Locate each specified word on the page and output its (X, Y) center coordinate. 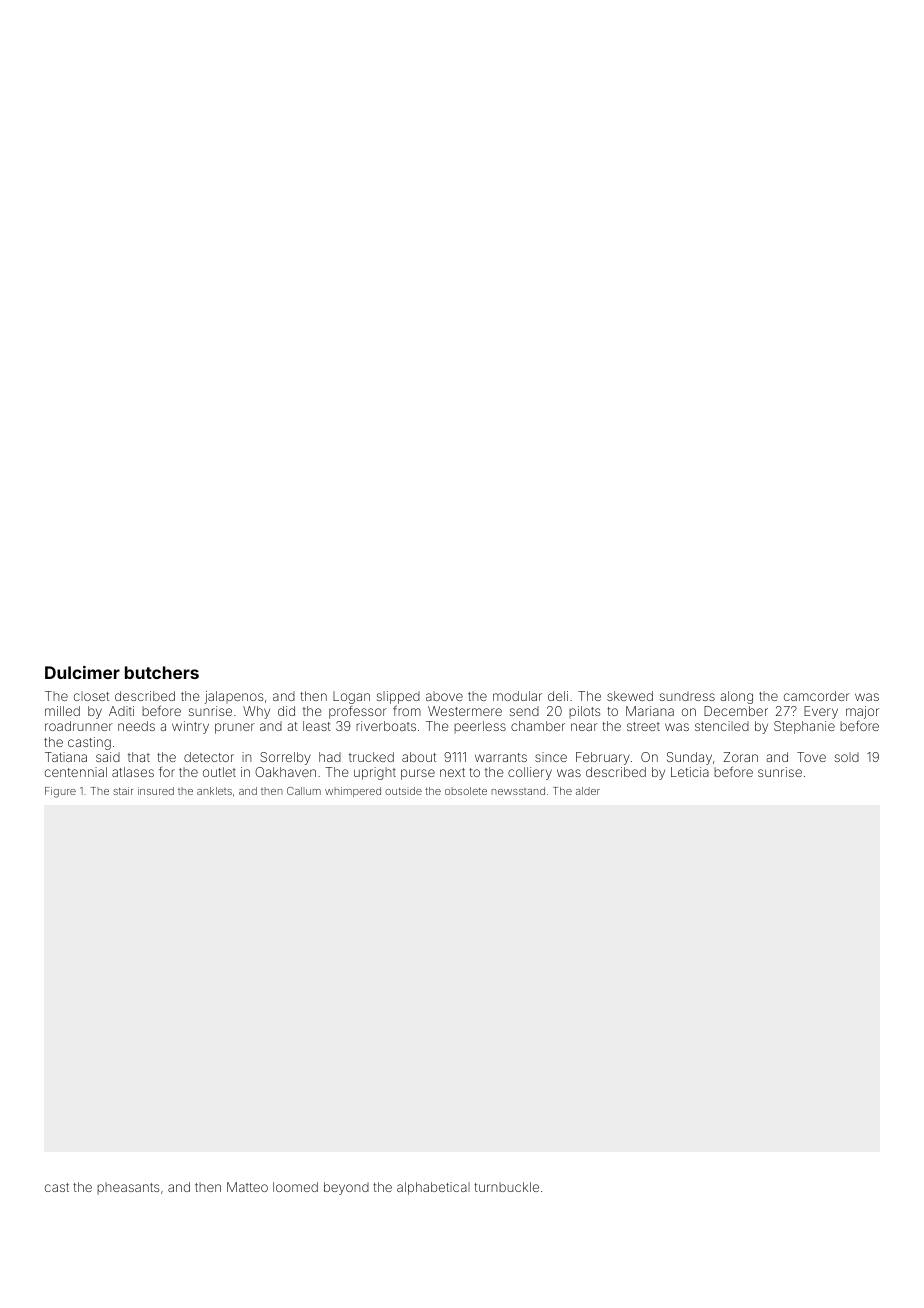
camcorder (817, 696)
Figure (60, 792)
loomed (295, 1187)
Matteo (247, 1187)
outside (403, 791)
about (419, 757)
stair (123, 791)
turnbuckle (506, 1187)
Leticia (690, 772)
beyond (346, 1188)
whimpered (353, 792)
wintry (190, 727)
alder (588, 791)
